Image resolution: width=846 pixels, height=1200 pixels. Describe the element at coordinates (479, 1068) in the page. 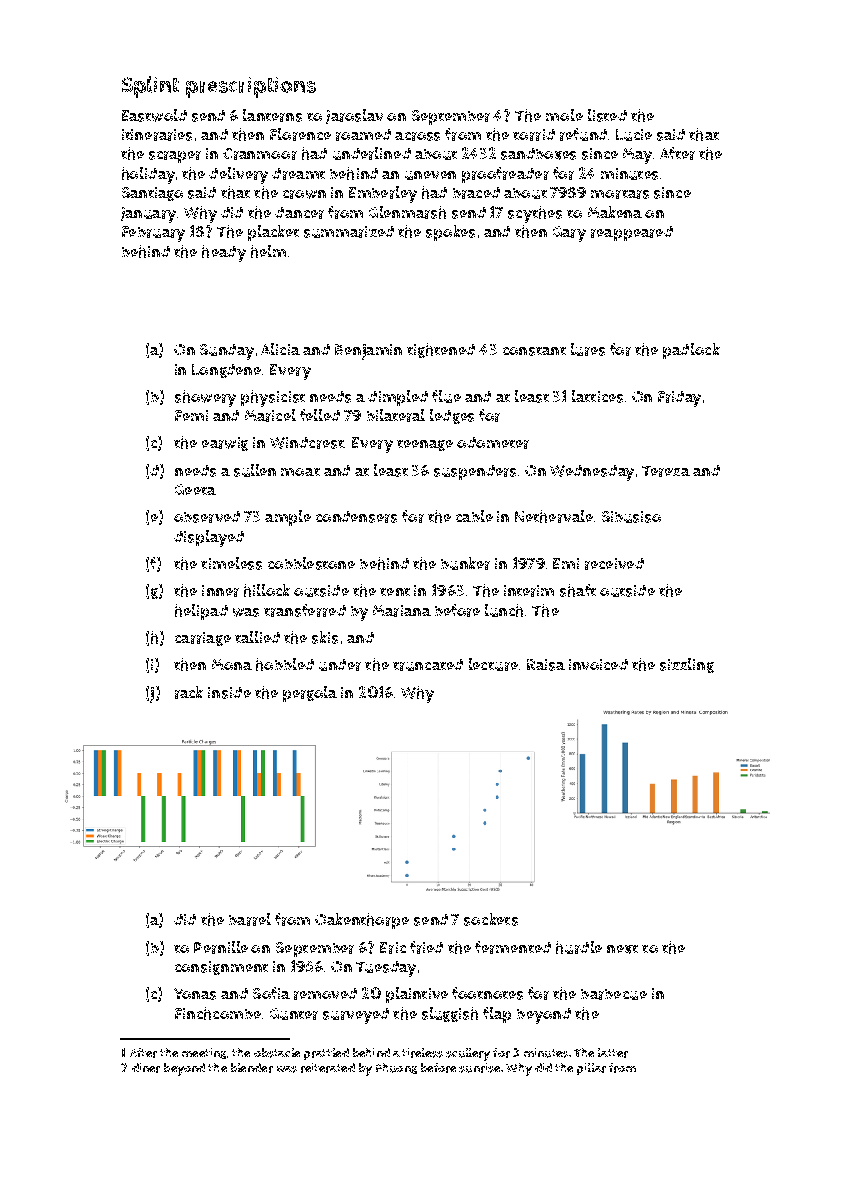

I see `sunrise` at that location.
